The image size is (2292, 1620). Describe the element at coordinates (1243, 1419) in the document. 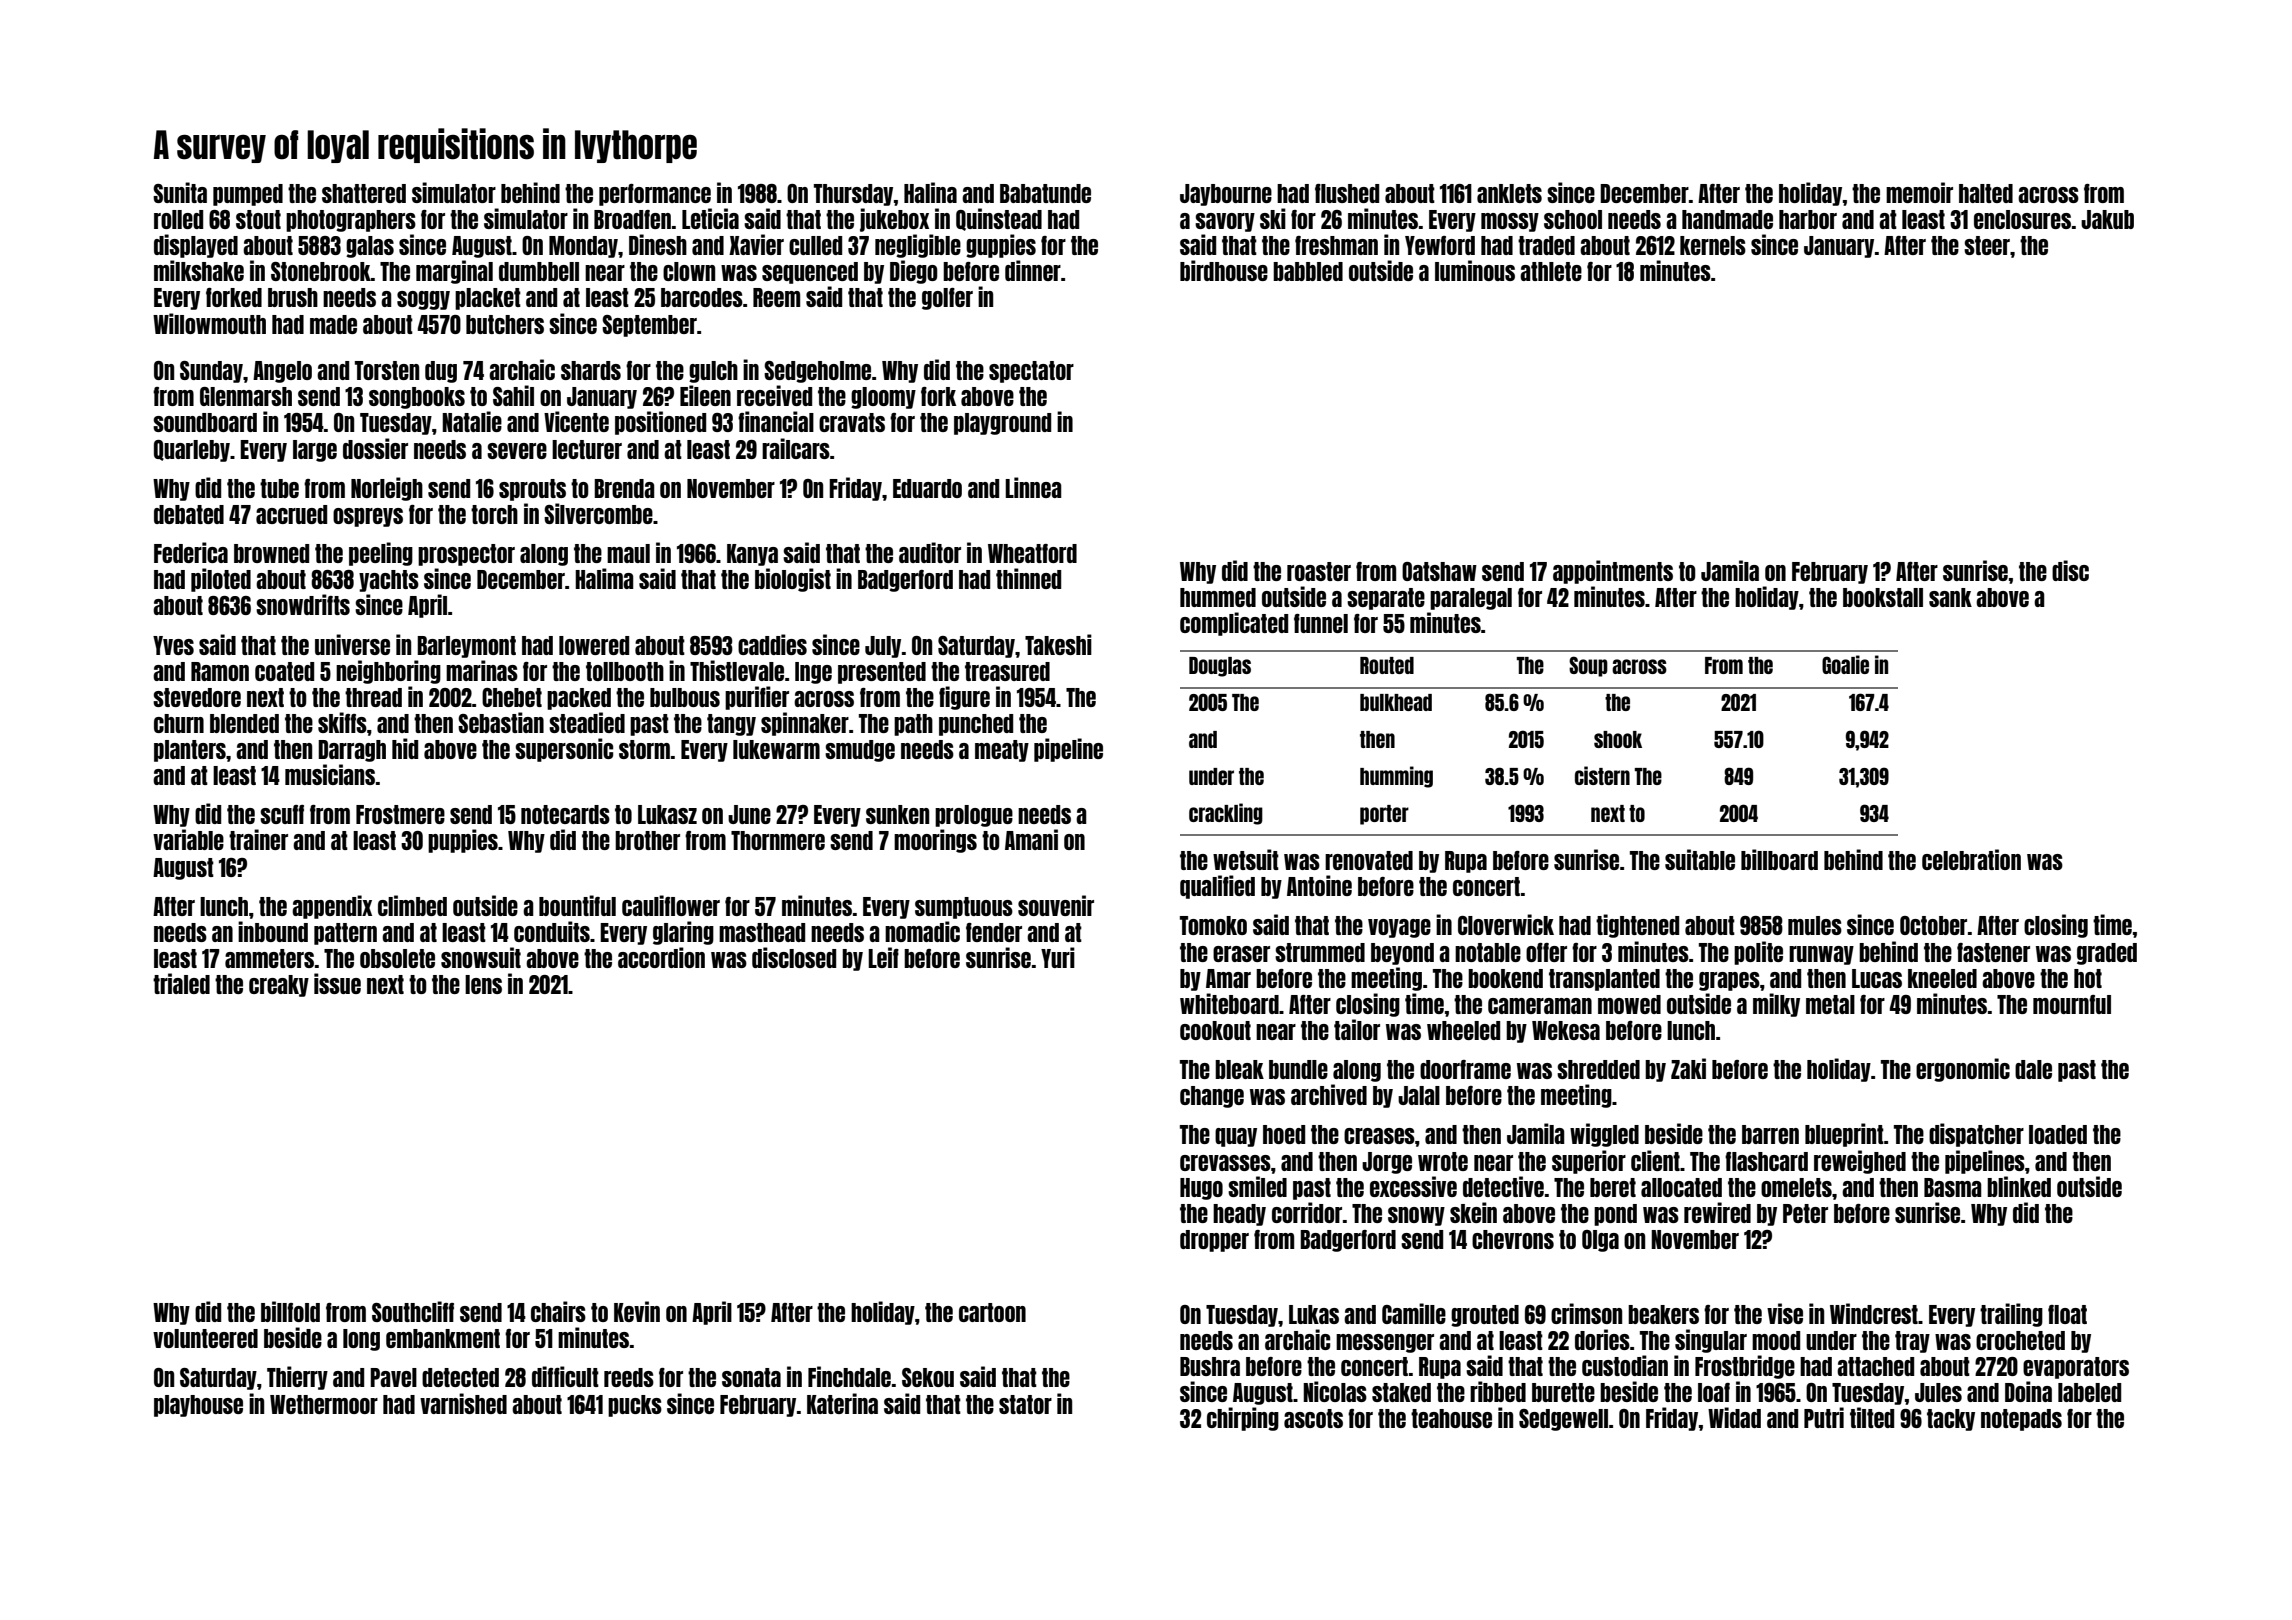

I see `chirping` at that location.
